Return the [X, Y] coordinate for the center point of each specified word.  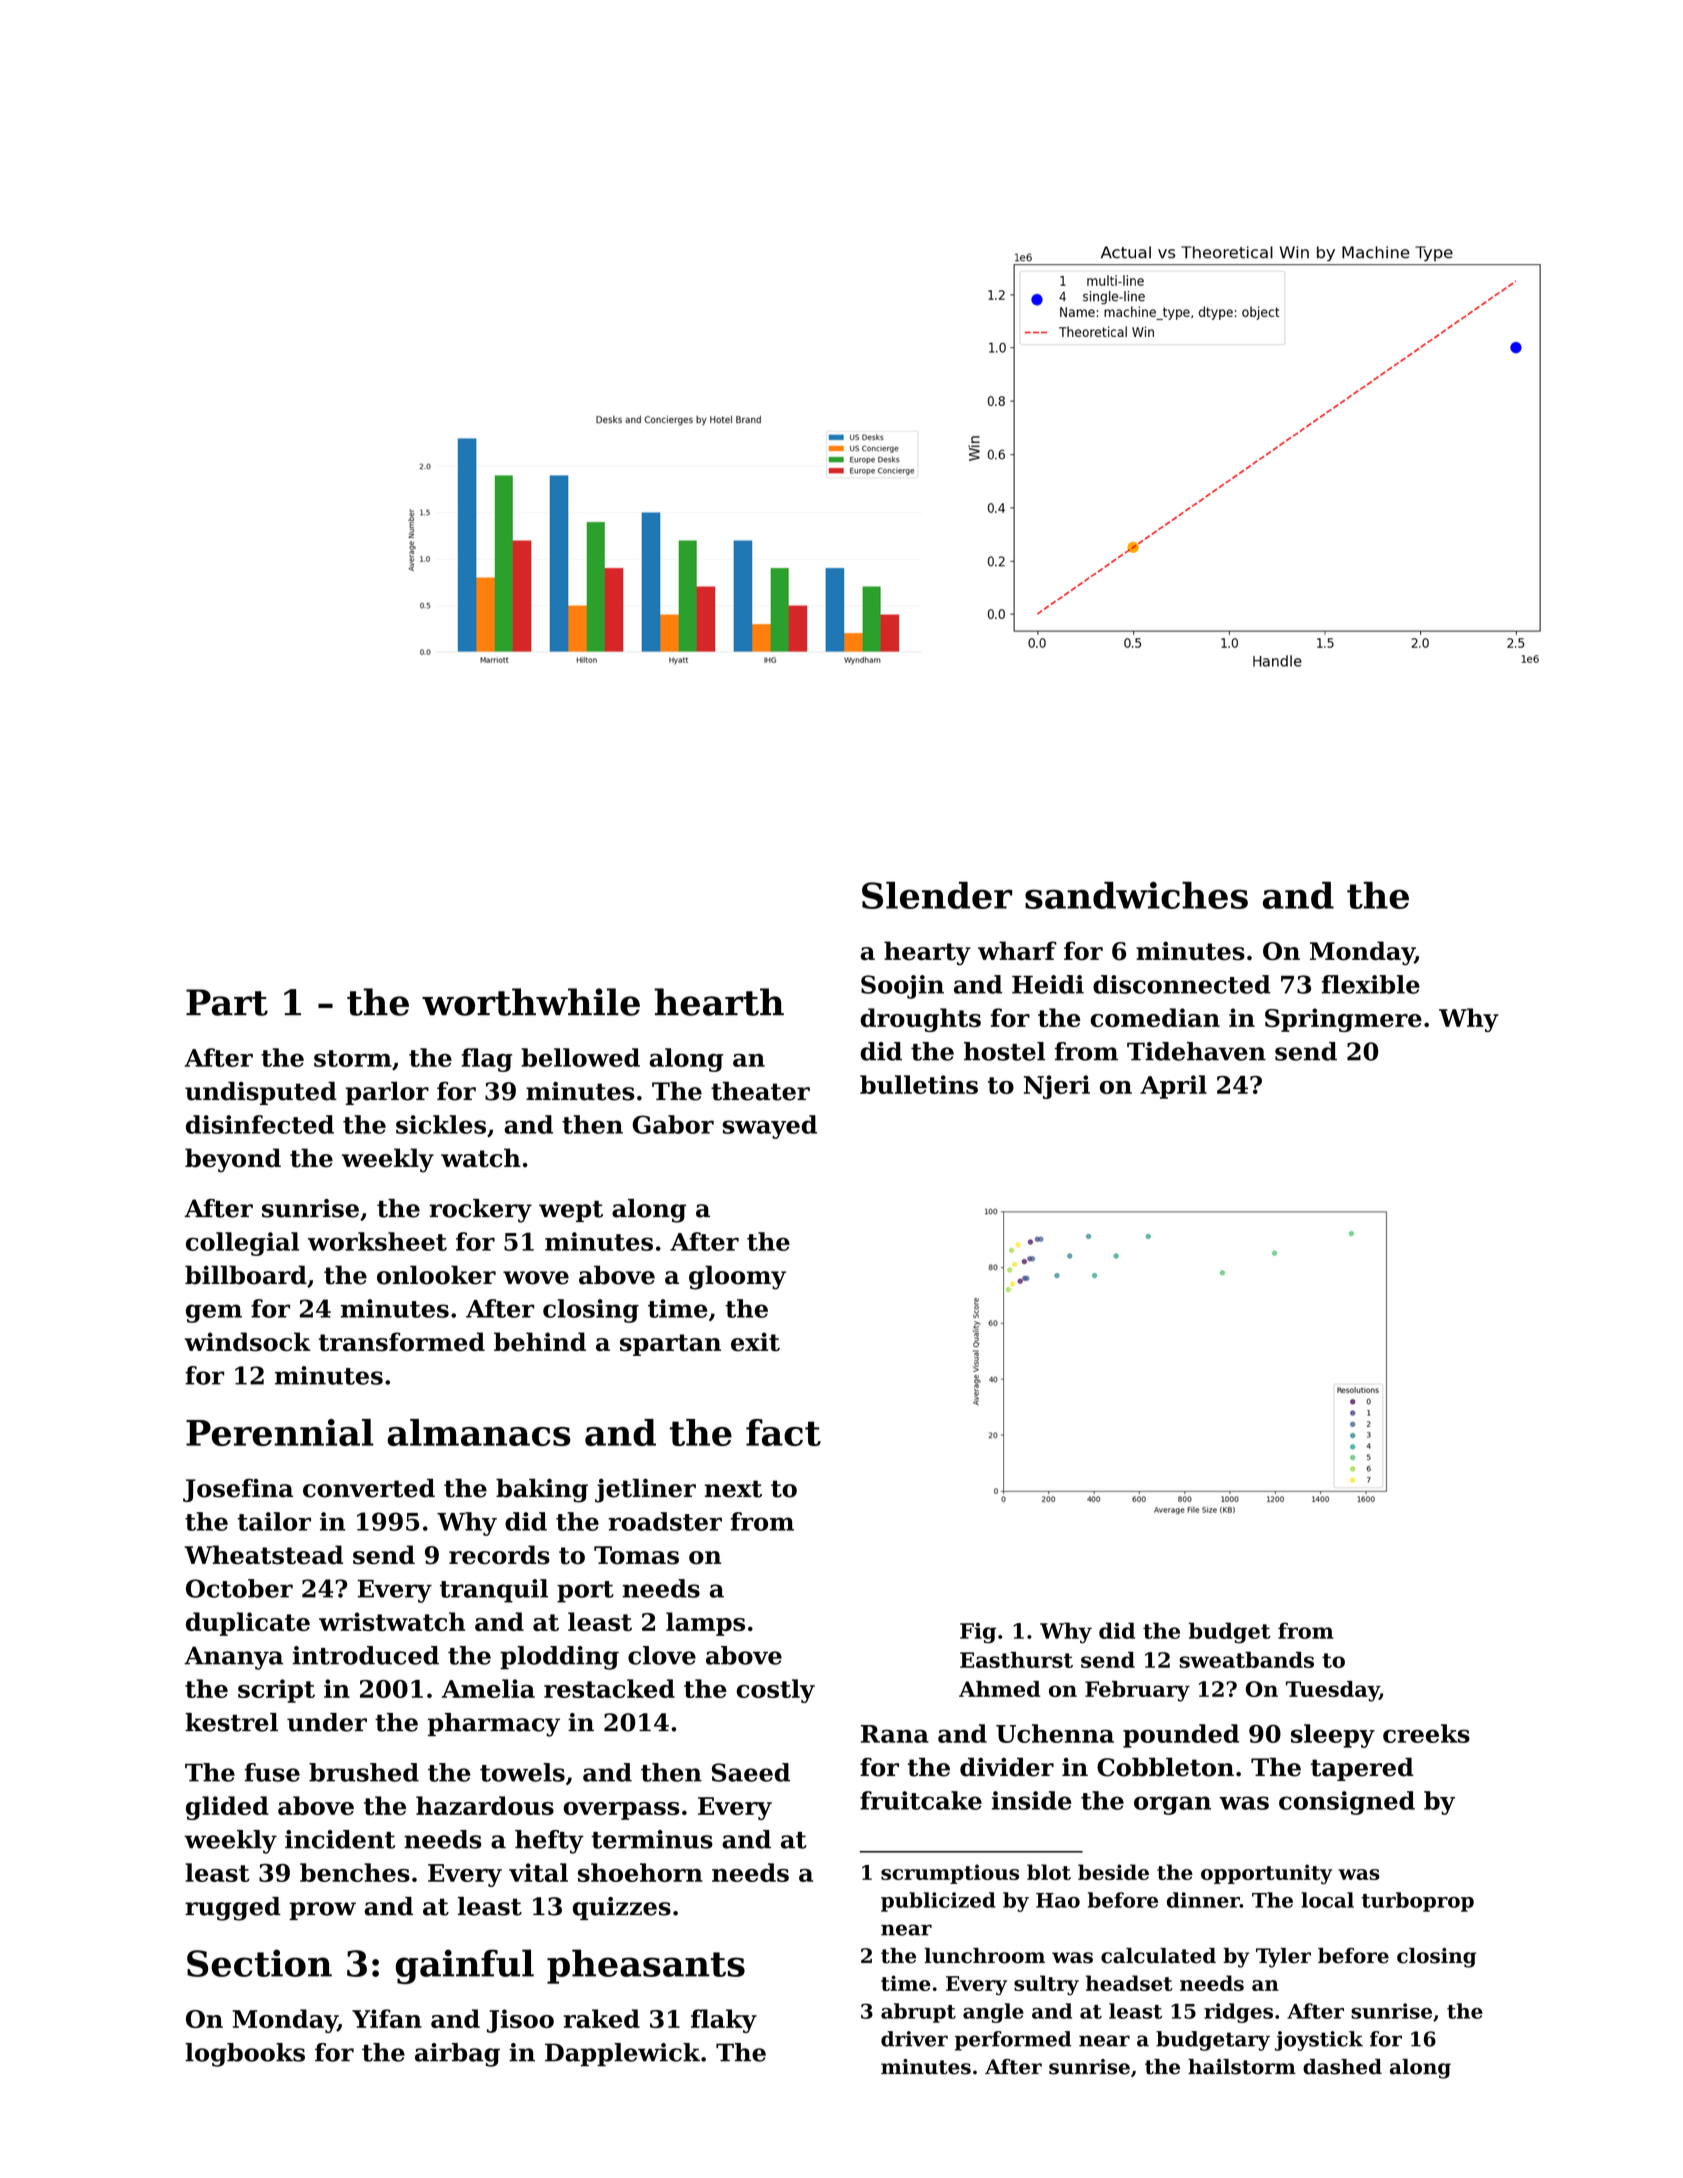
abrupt [918, 2013]
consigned [1347, 1803]
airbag [457, 2055]
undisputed [261, 1093]
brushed [364, 1772]
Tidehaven [1196, 1051]
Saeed [751, 1772]
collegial [242, 1244]
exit [755, 1341]
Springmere [1343, 1020]
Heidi [1048, 984]
